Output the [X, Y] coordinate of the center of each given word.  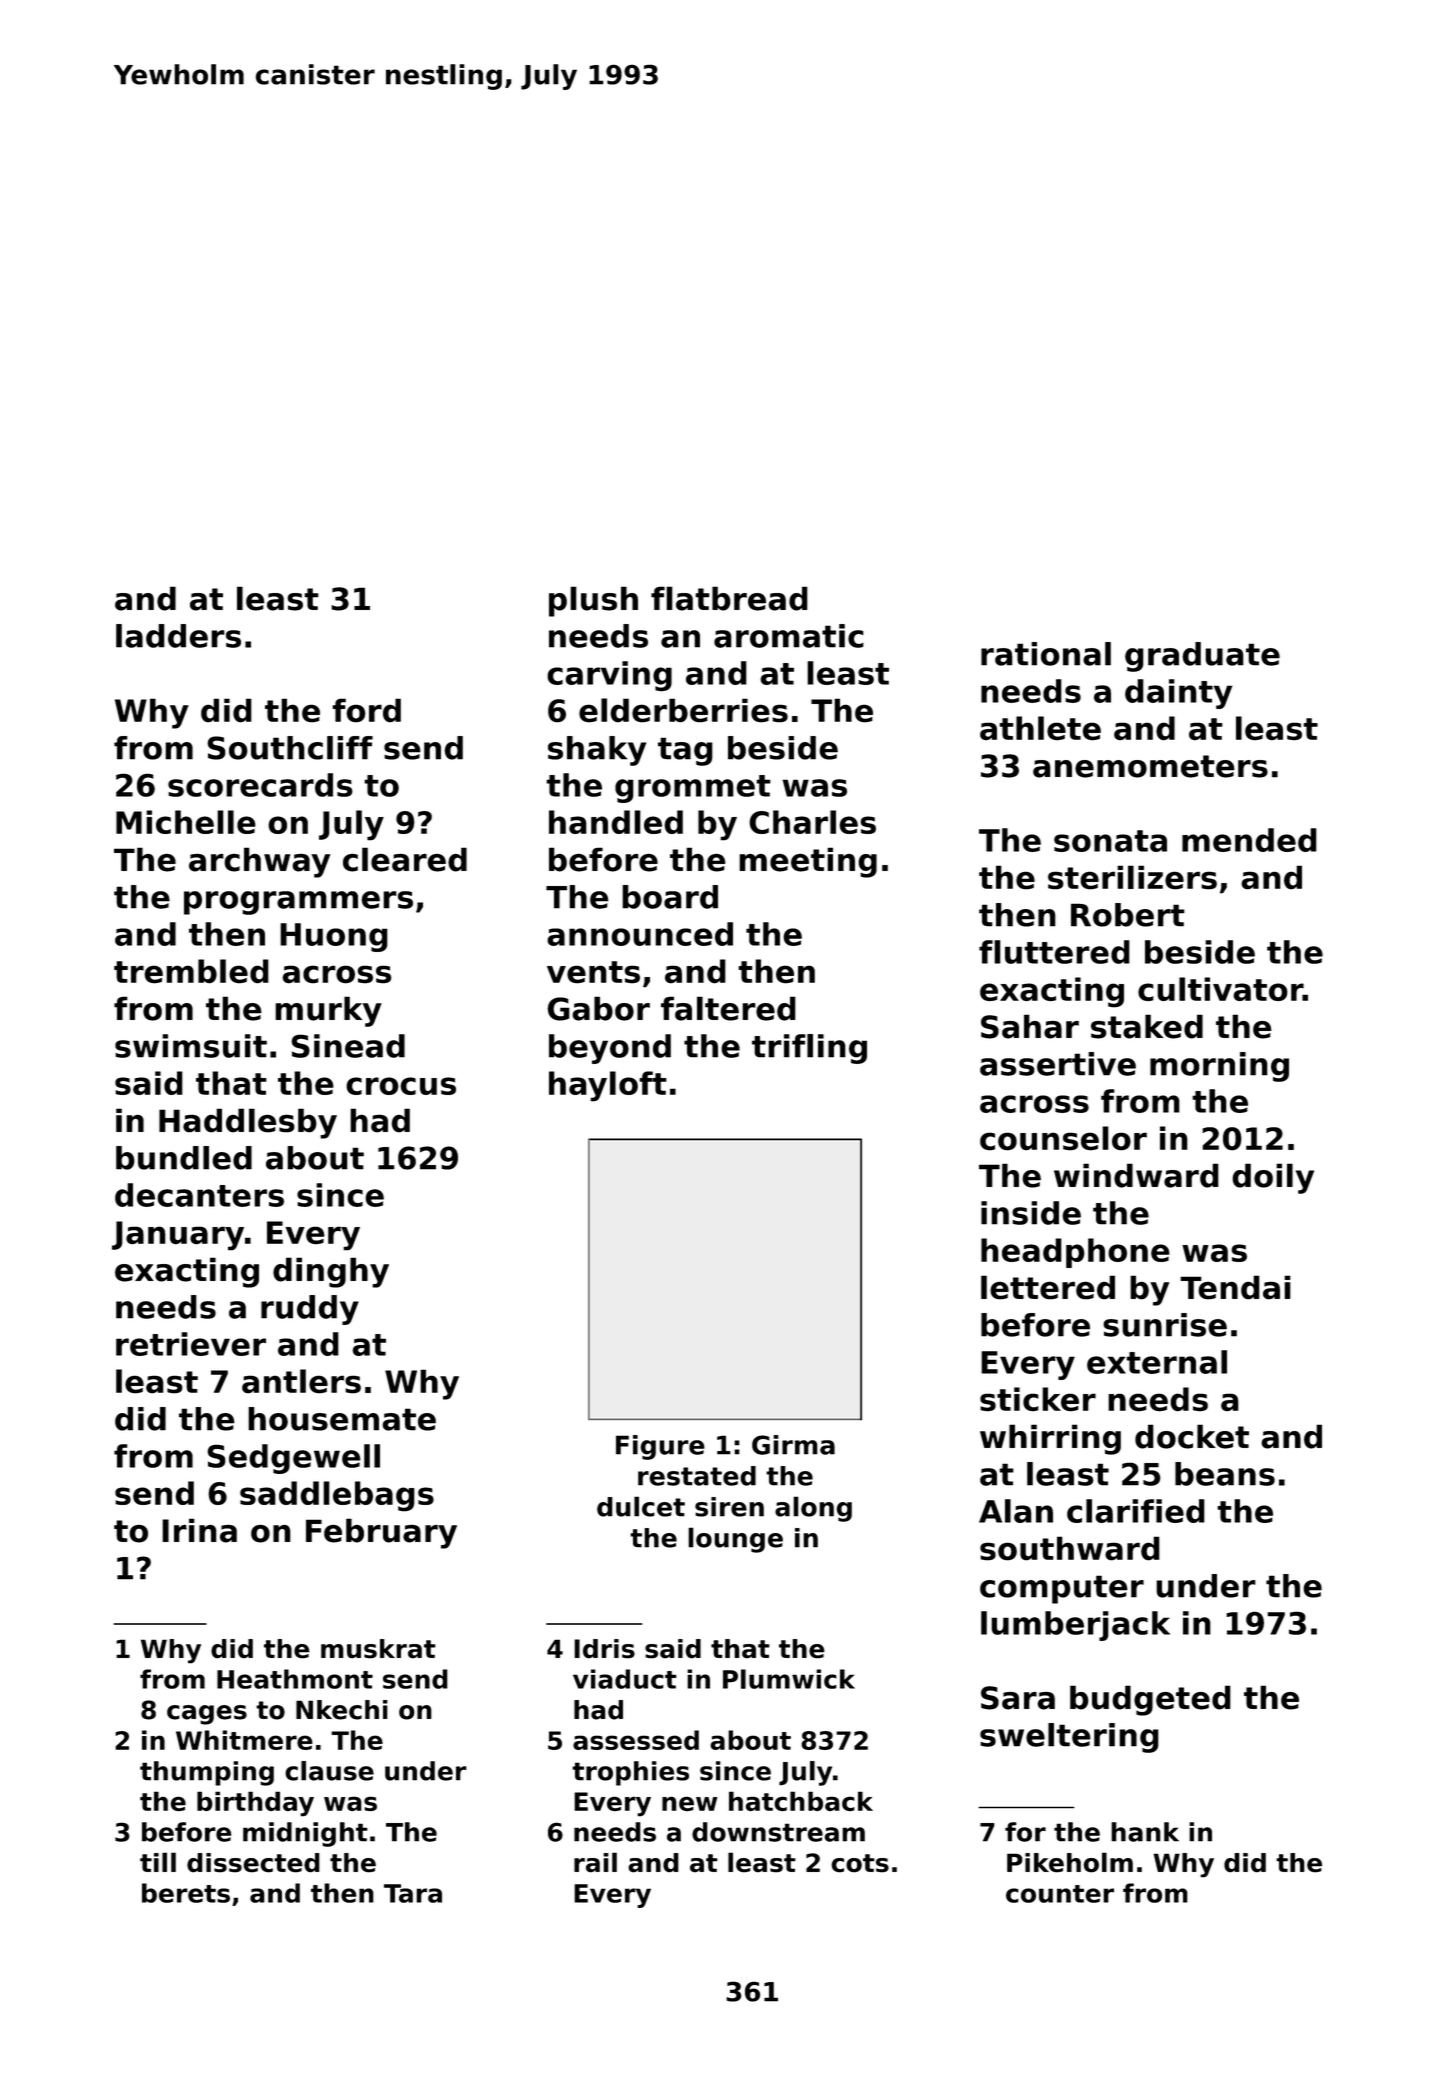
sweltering [1069, 1738]
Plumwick [789, 1679]
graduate [1202, 657]
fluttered [1054, 952]
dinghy [331, 1272]
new [689, 1804]
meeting [808, 862]
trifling [809, 1049]
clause [329, 1771]
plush [593, 601]
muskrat [378, 1649]
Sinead [348, 1046]
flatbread [729, 598]
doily [1273, 1178]
